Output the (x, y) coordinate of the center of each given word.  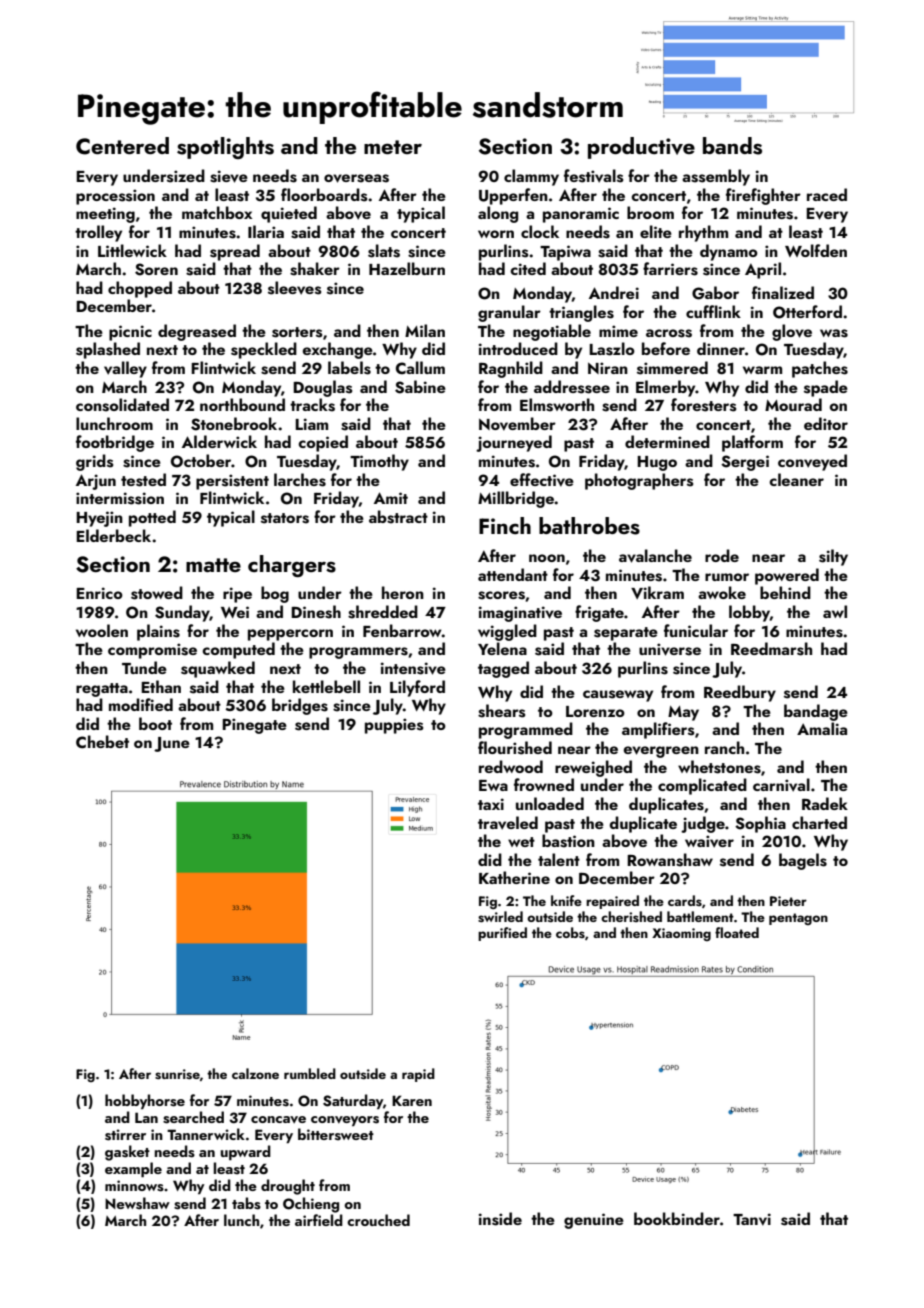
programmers (358, 653)
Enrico (99, 593)
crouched (378, 1220)
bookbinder (677, 1218)
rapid (418, 1075)
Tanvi (752, 1219)
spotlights (225, 148)
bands (732, 146)
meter (393, 147)
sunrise (177, 1074)
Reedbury (740, 693)
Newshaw (137, 1203)
